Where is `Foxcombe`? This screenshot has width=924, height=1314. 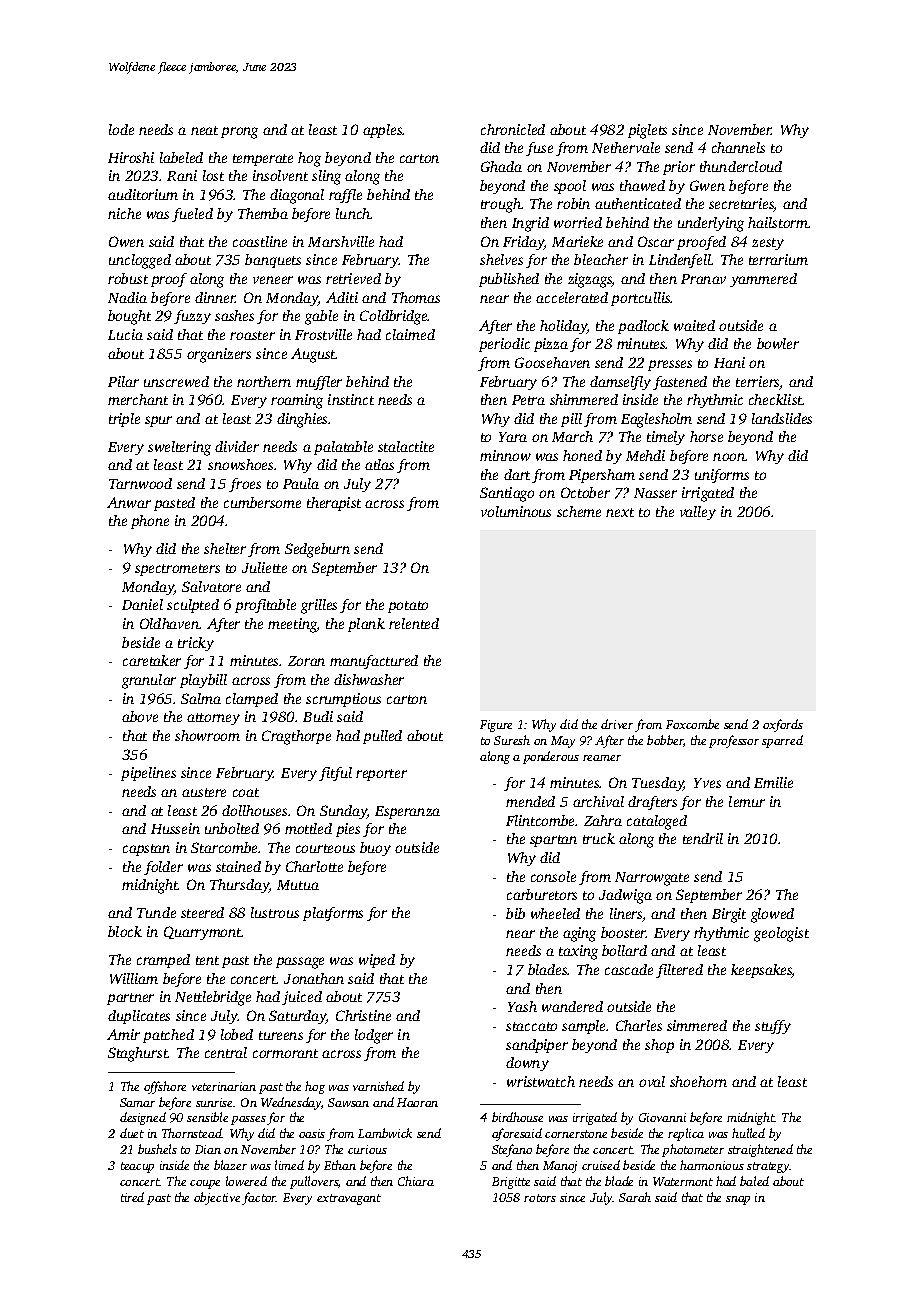 Foxcombe is located at coordinates (692, 724).
